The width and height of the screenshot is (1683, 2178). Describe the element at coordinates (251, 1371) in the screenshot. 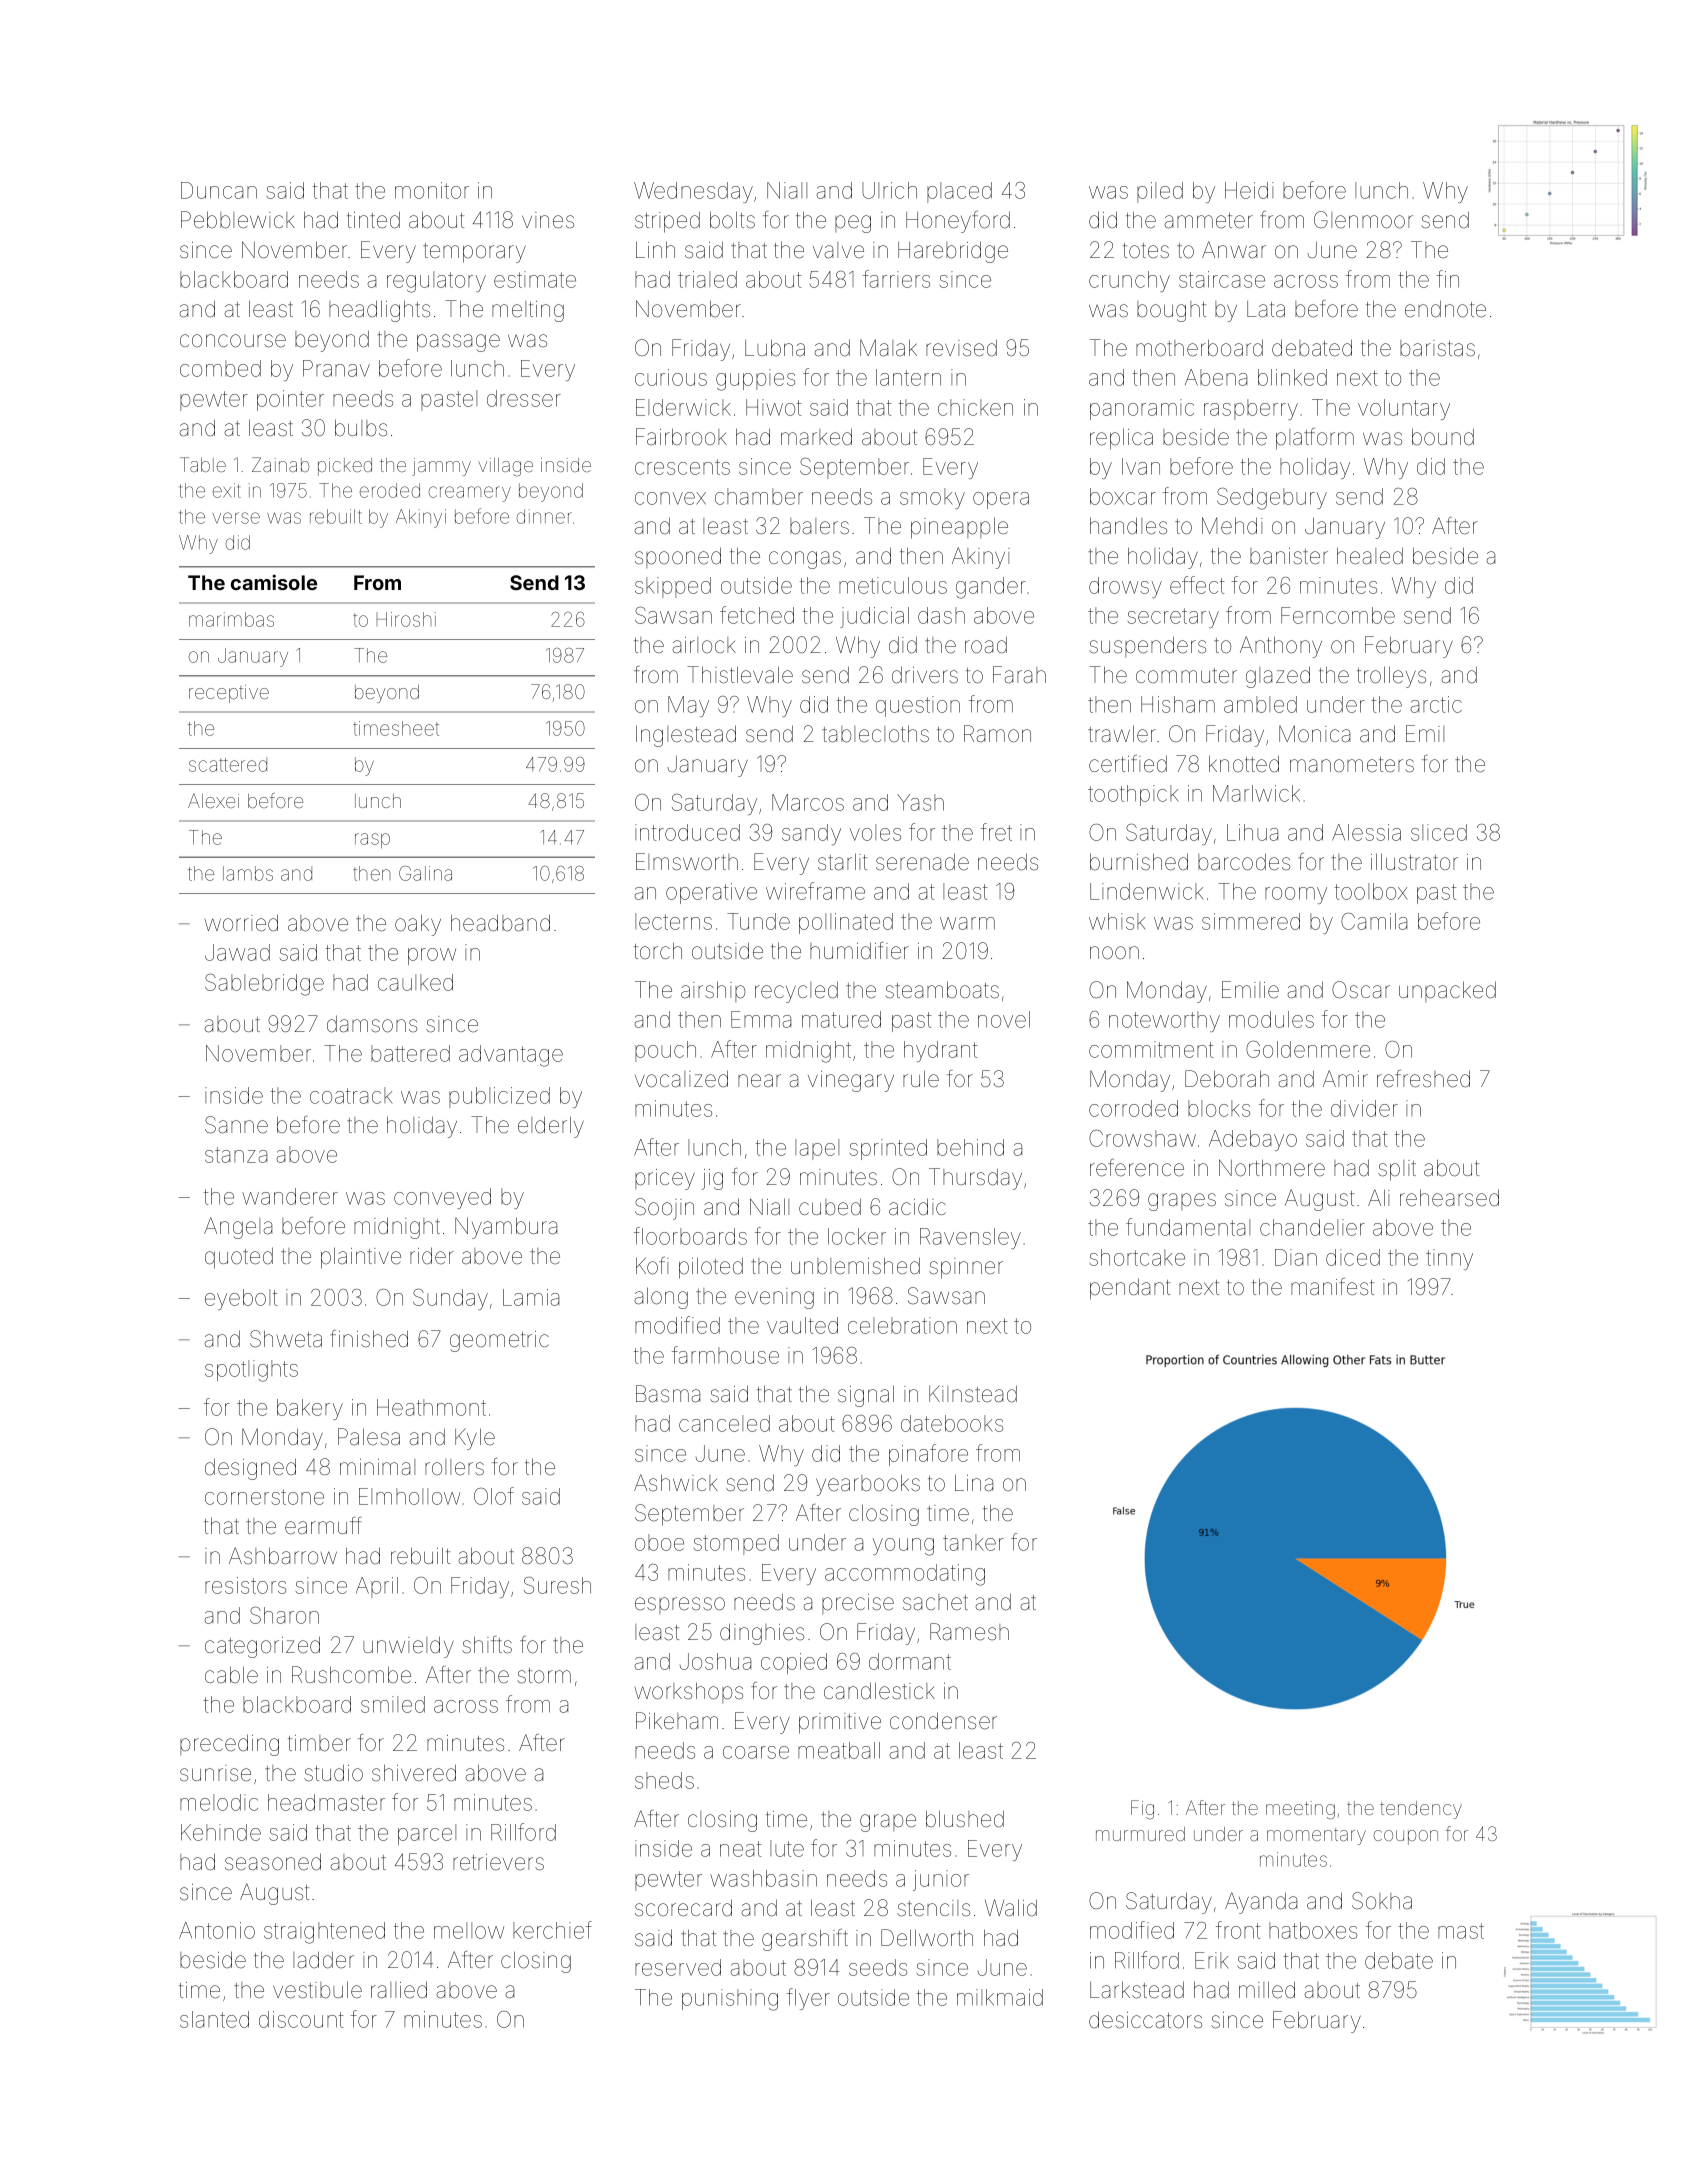

I see `spotlights` at that location.
